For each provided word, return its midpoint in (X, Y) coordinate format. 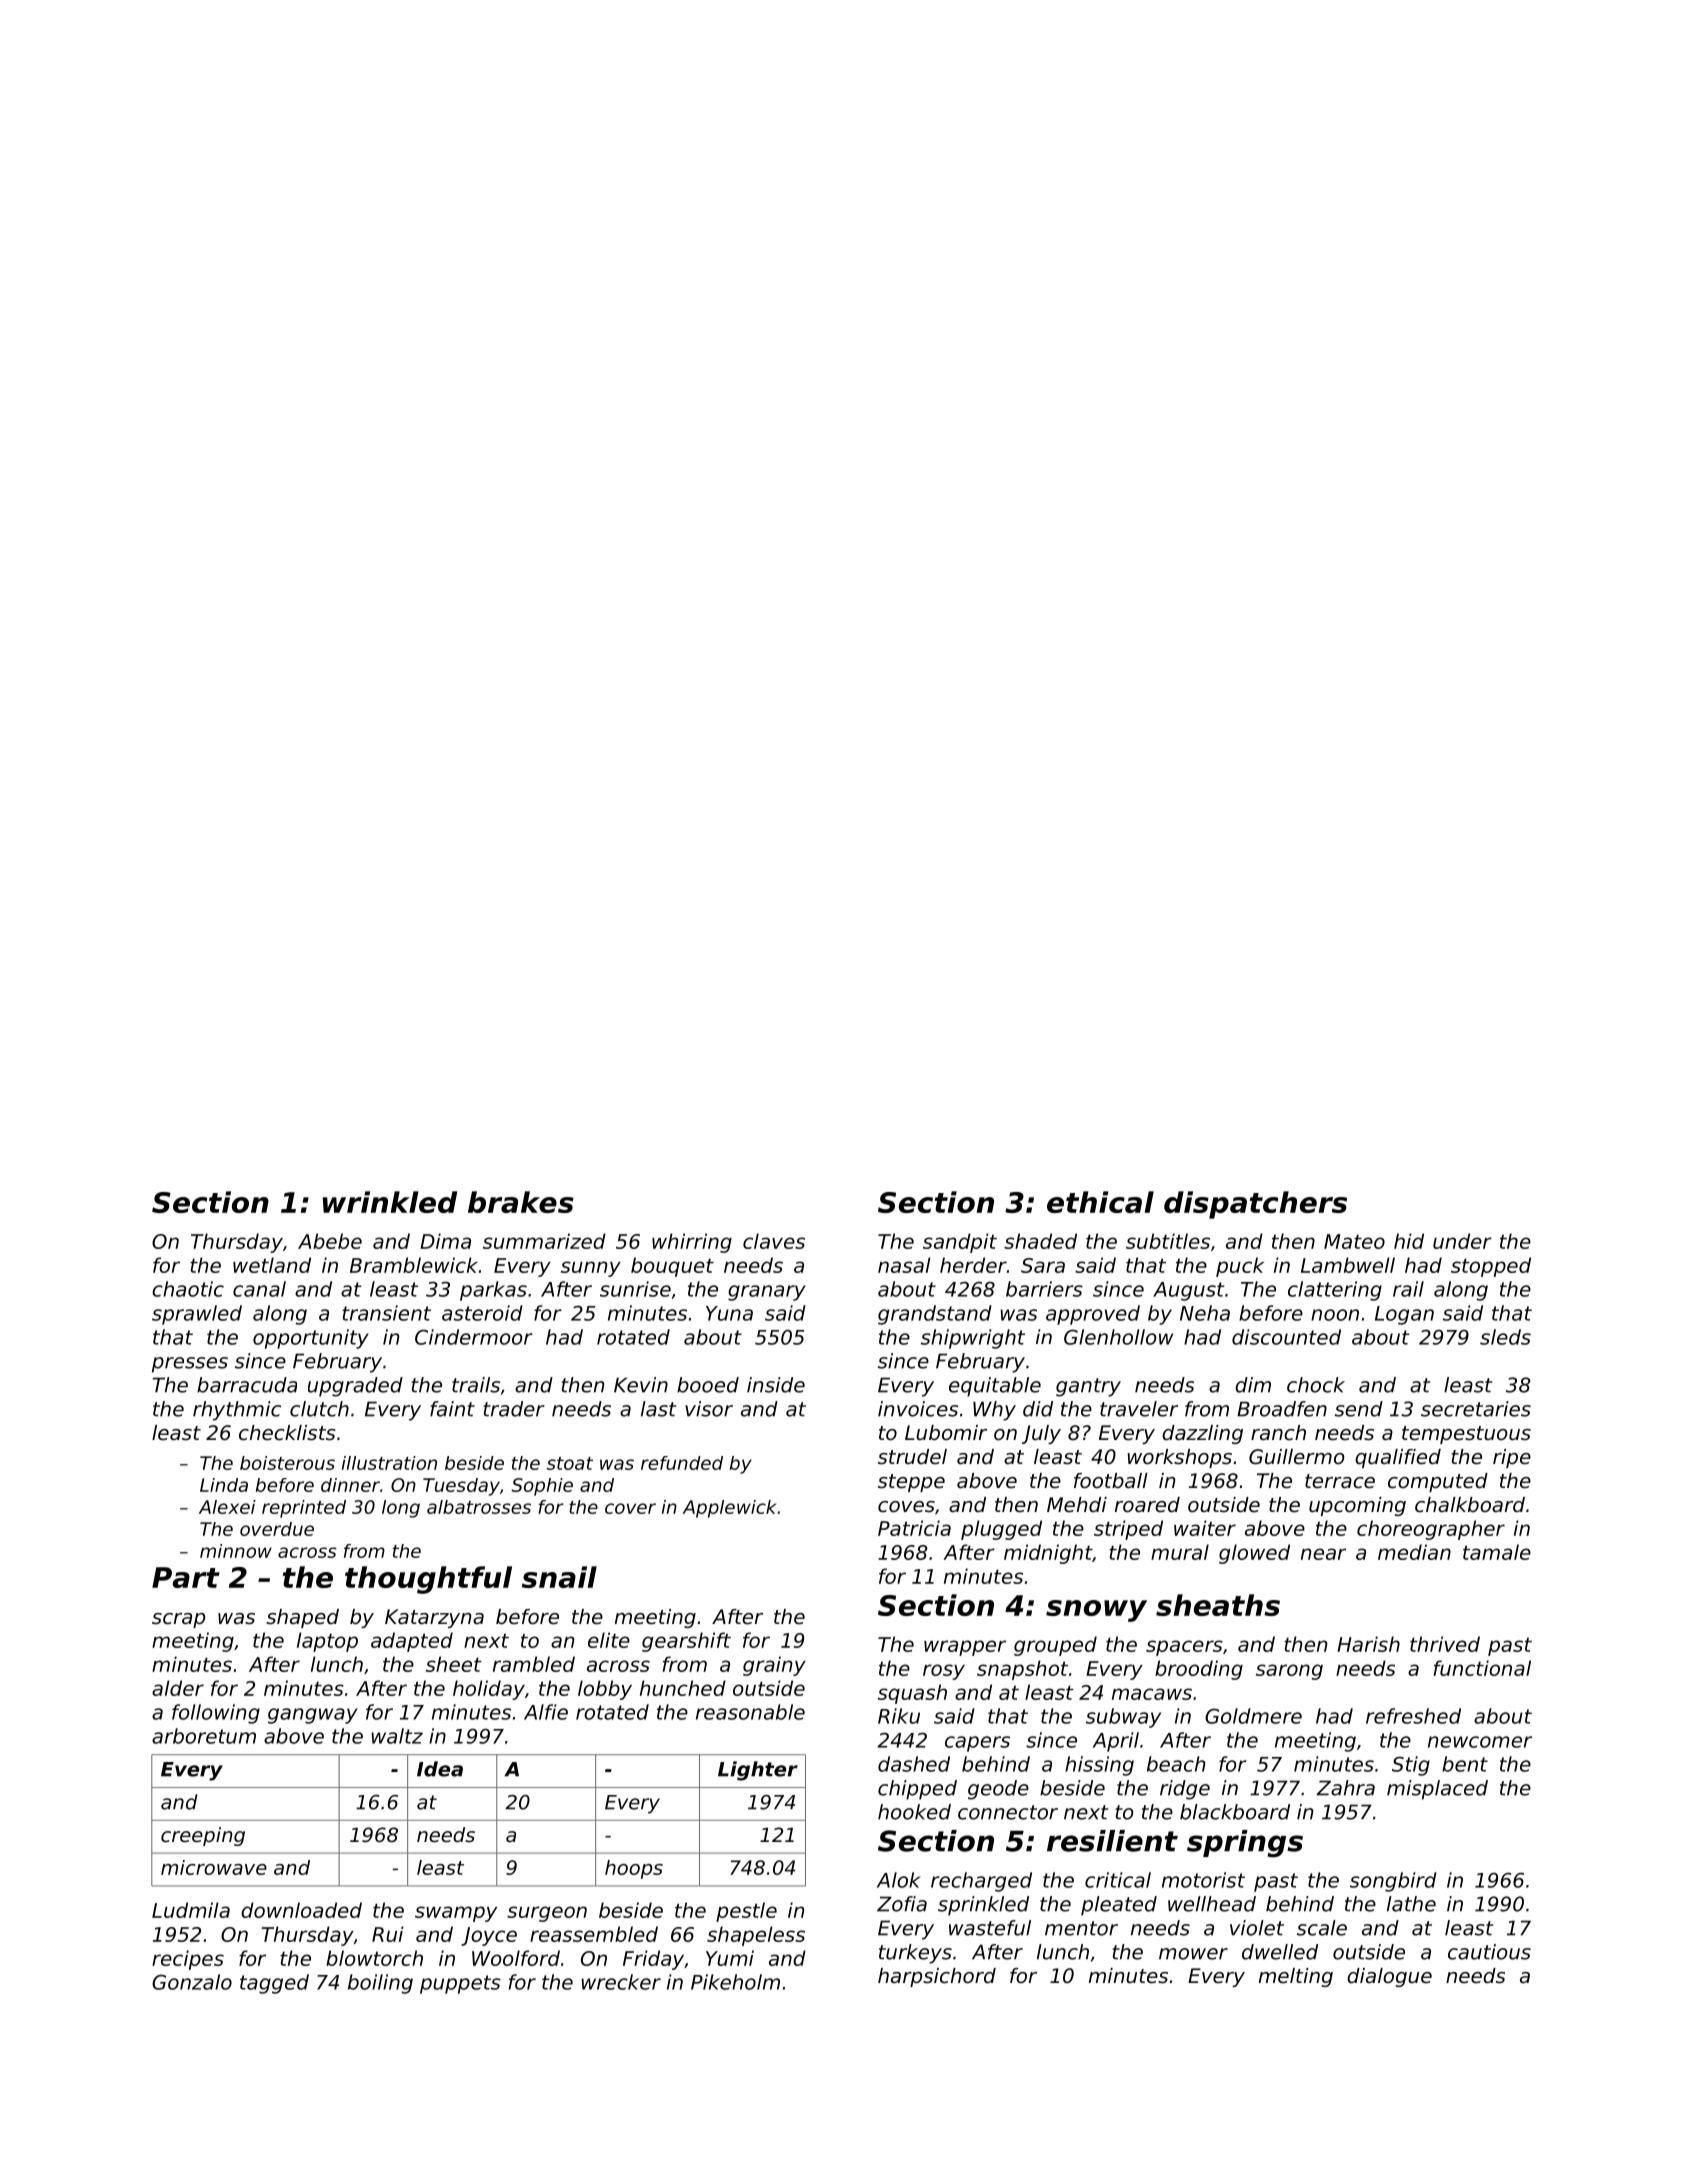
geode (998, 1790)
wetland (272, 1265)
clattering (1335, 1291)
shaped (302, 1618)
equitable (995, 1387)
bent (1465, 1764)
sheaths (1218, 1605)
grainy (774, 1666)
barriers (1044, 1289)
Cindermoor (474, 1337)
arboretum (204, 1736)
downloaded (301, 1910)
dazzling (1202, 1434)
